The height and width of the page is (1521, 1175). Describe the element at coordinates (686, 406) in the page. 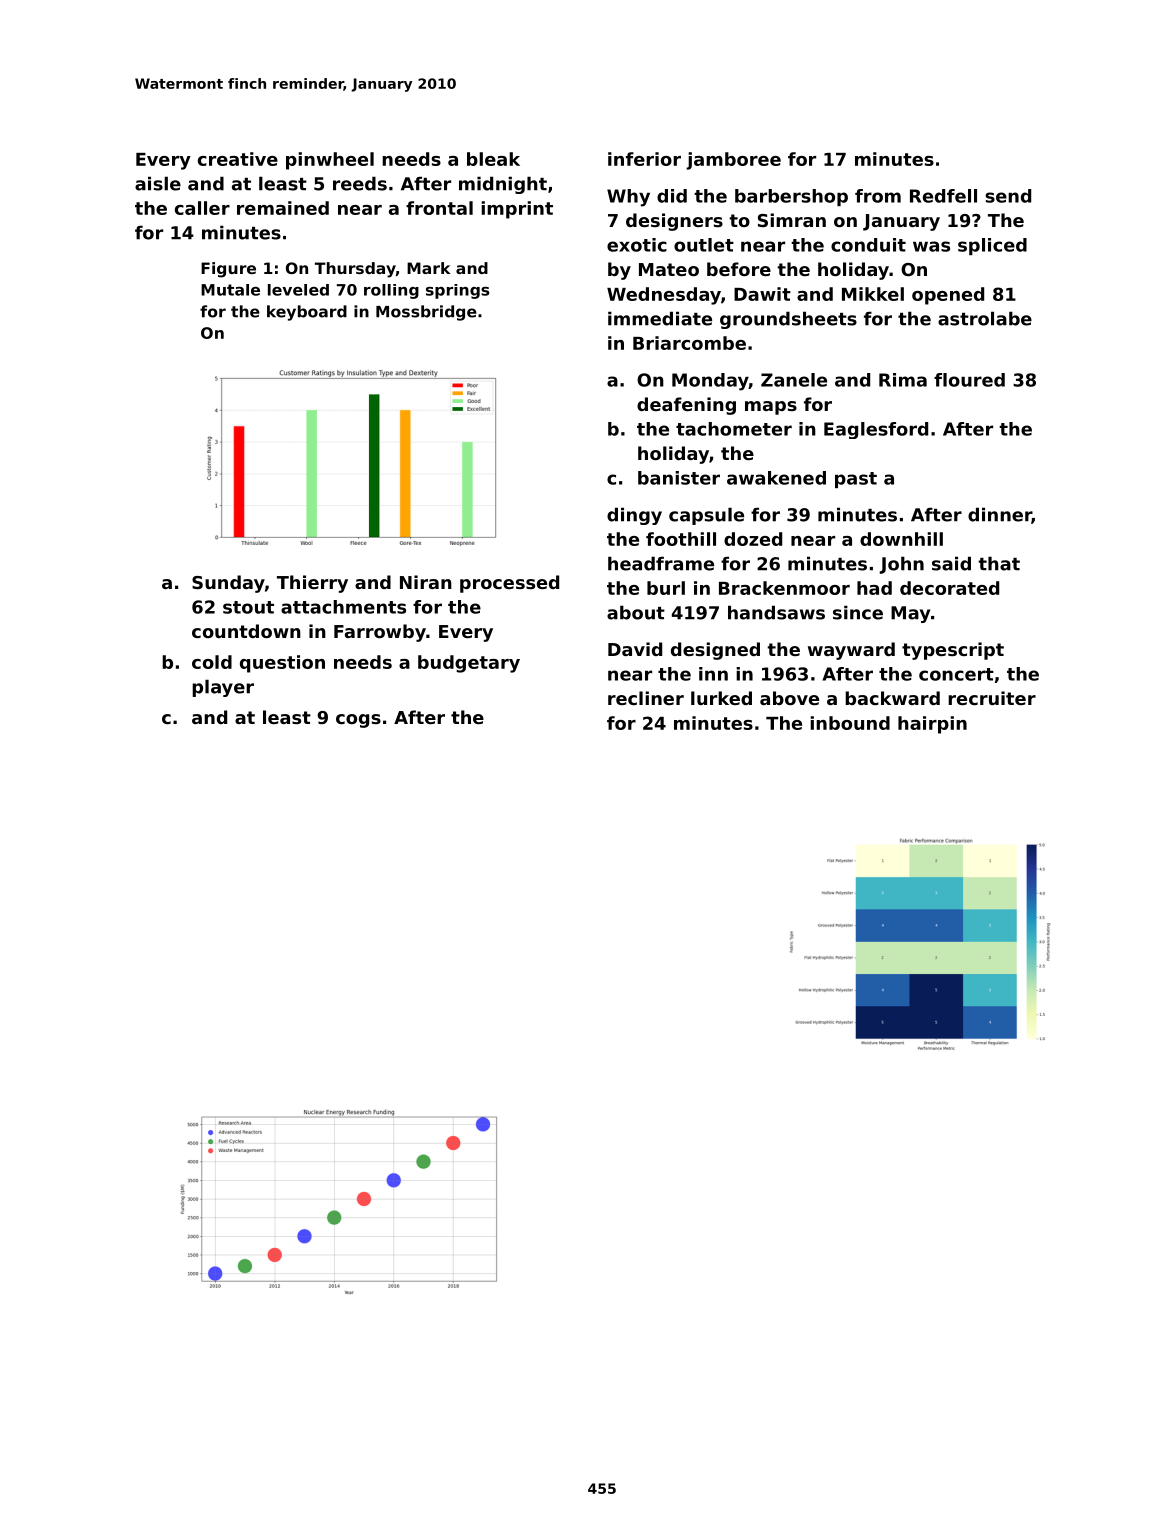

I see `deafening` at that location.
